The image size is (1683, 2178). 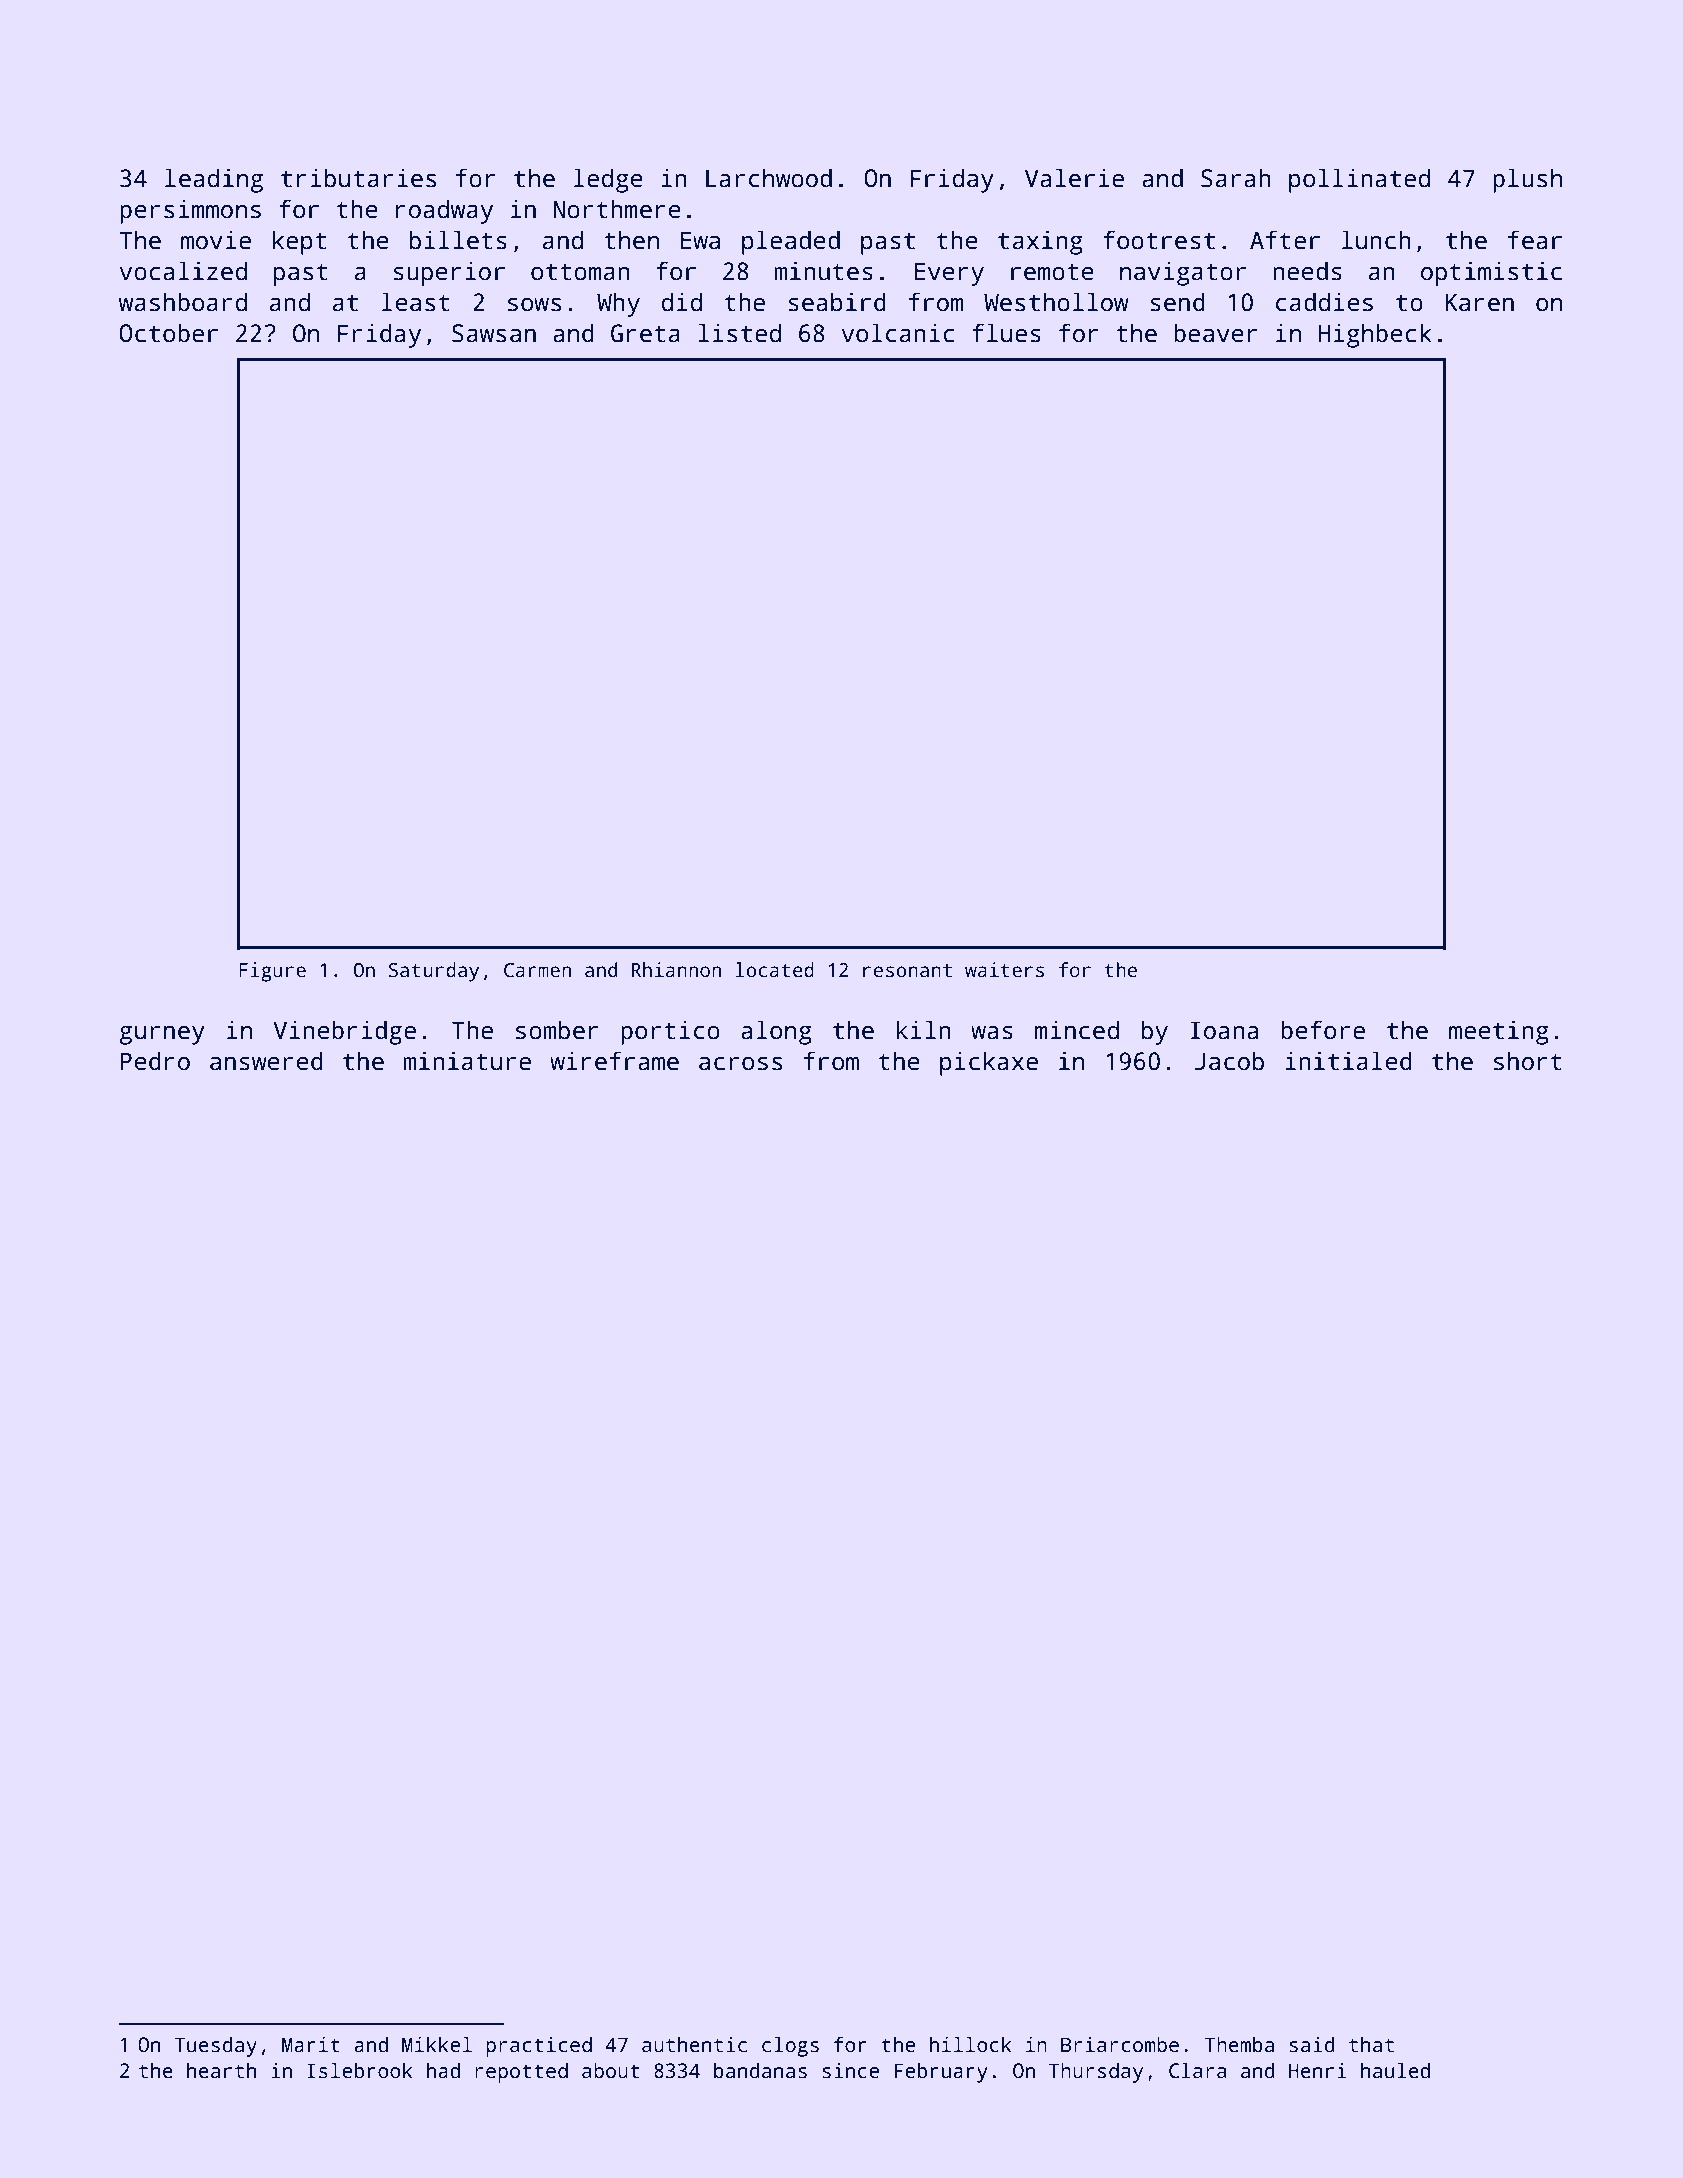 I want to click on located, so click(x=774, y=970).
